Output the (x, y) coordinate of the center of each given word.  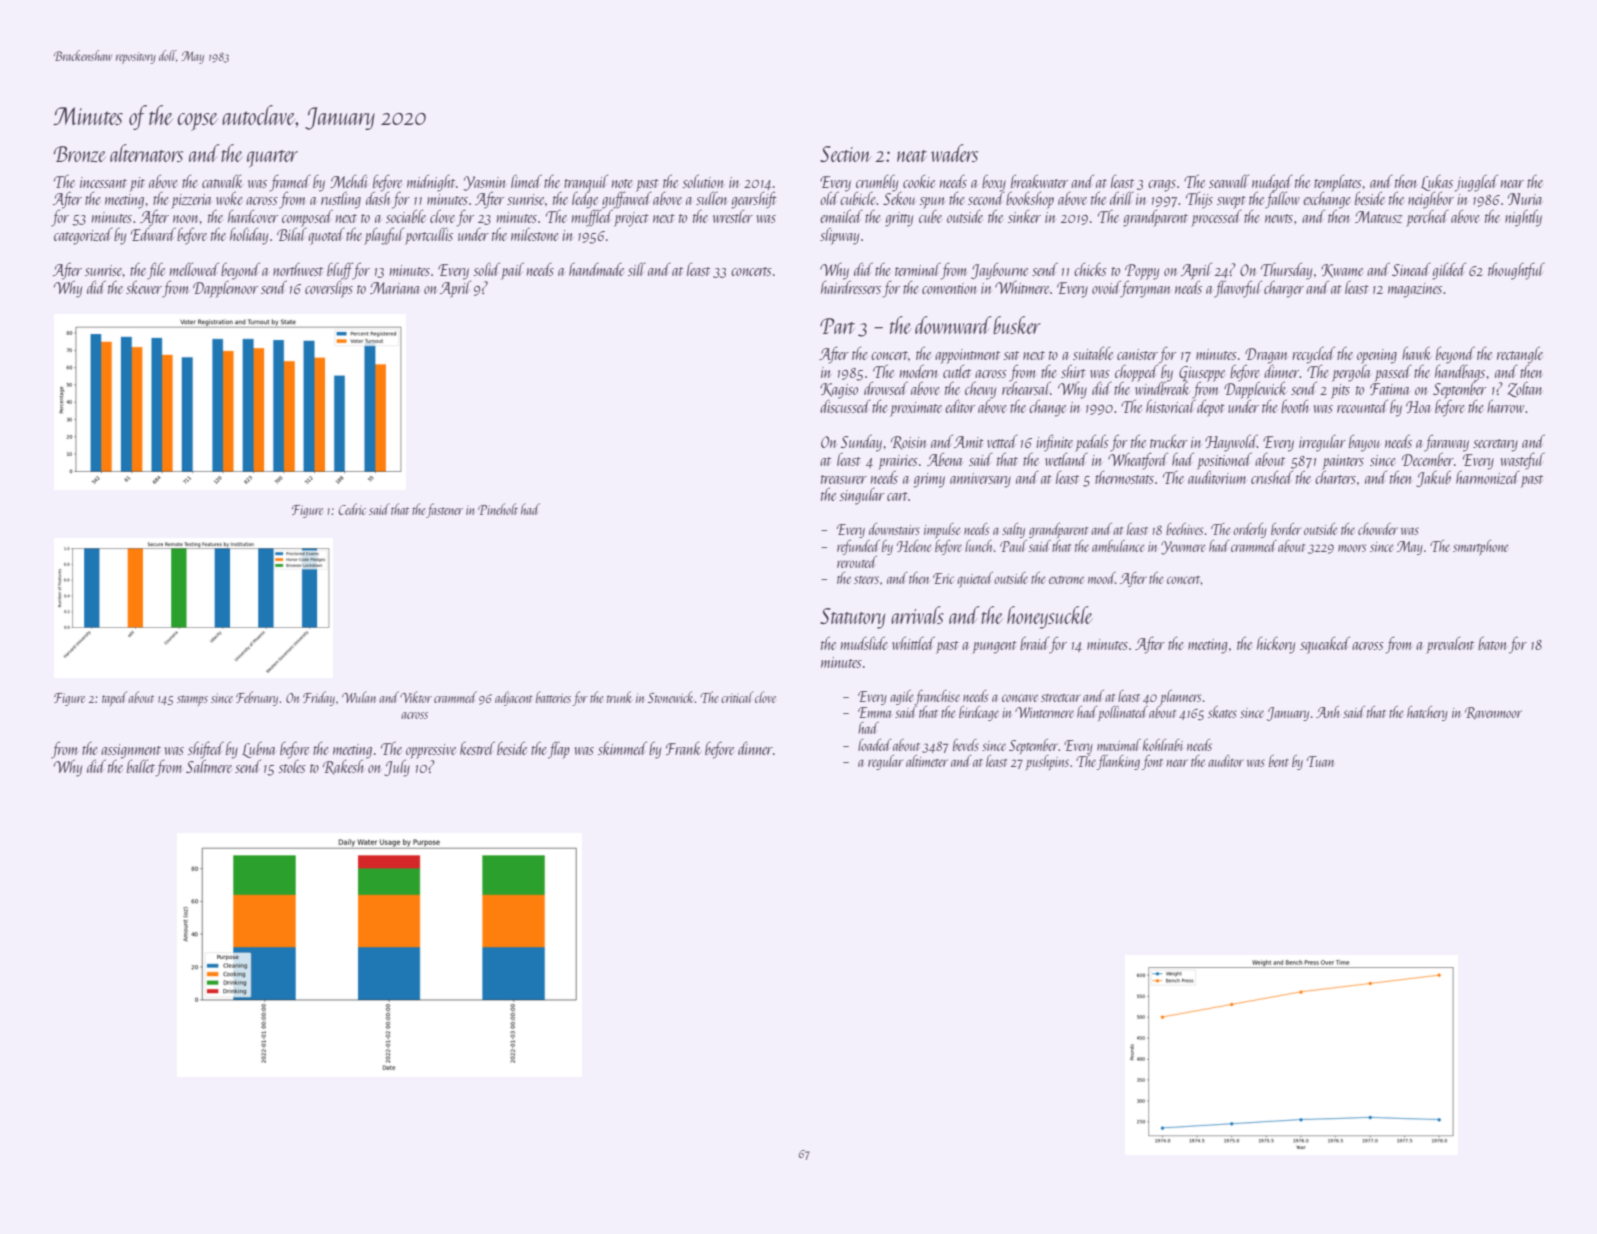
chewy (980, 390)
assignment (131, 751)
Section (846, 154)
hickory (1276, 645)
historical (1171, 406)
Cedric (352, 509)
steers (866, 580)
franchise (937, 697)
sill (637, 269)
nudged (1272, 183)
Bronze (80, 154)
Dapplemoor (225, 289)
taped (114, 698)
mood (1101, 578)
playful (384, 236)
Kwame (1342, 271)
